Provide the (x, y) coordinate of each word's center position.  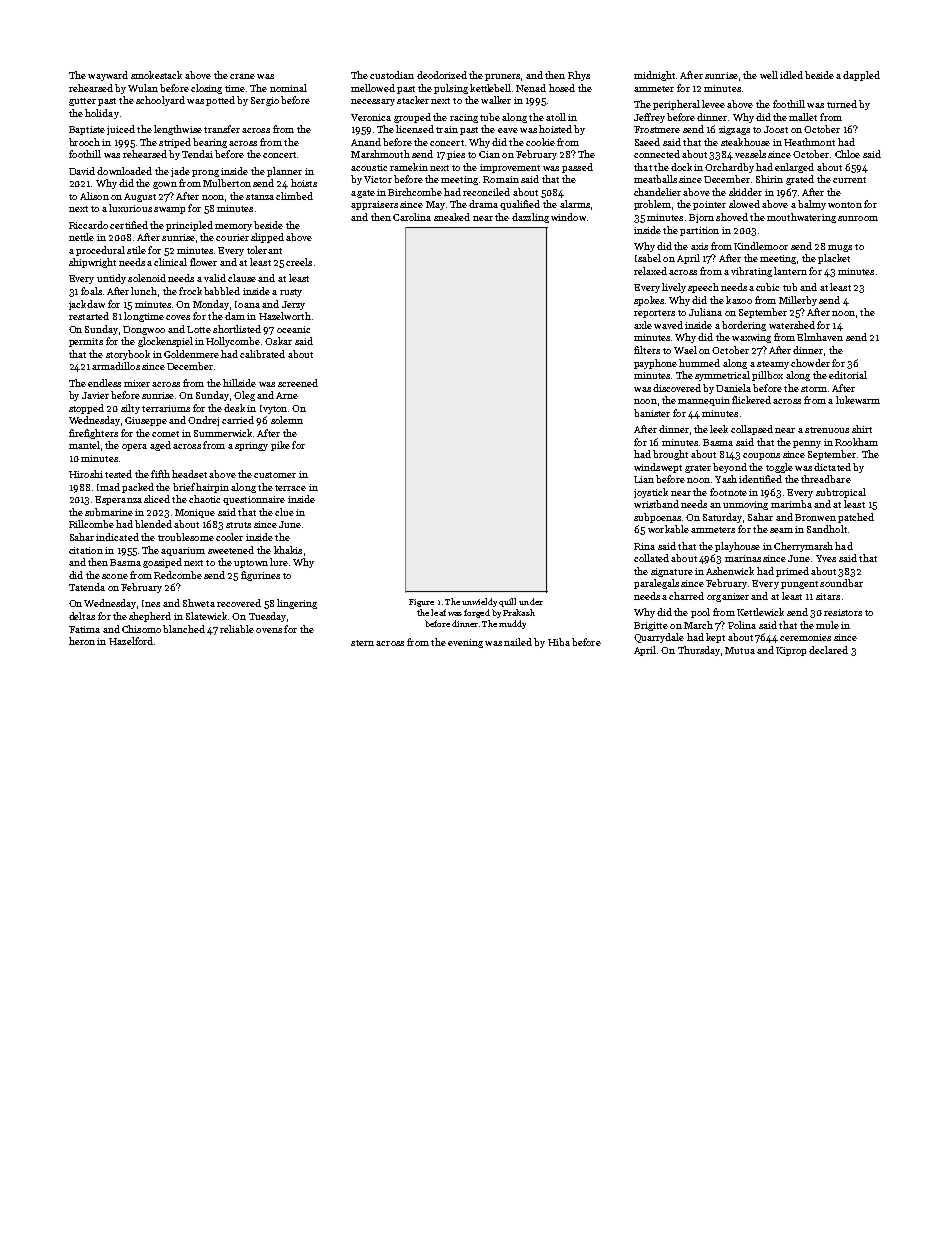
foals (91, 291)
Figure (421, 603)
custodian (392, 75)
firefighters (93, 434)
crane (242, 76)
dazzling (530, 218)
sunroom (858, 218)
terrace (290, 488)
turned (842, 104)
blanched (184, 629)
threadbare (826, 479)
